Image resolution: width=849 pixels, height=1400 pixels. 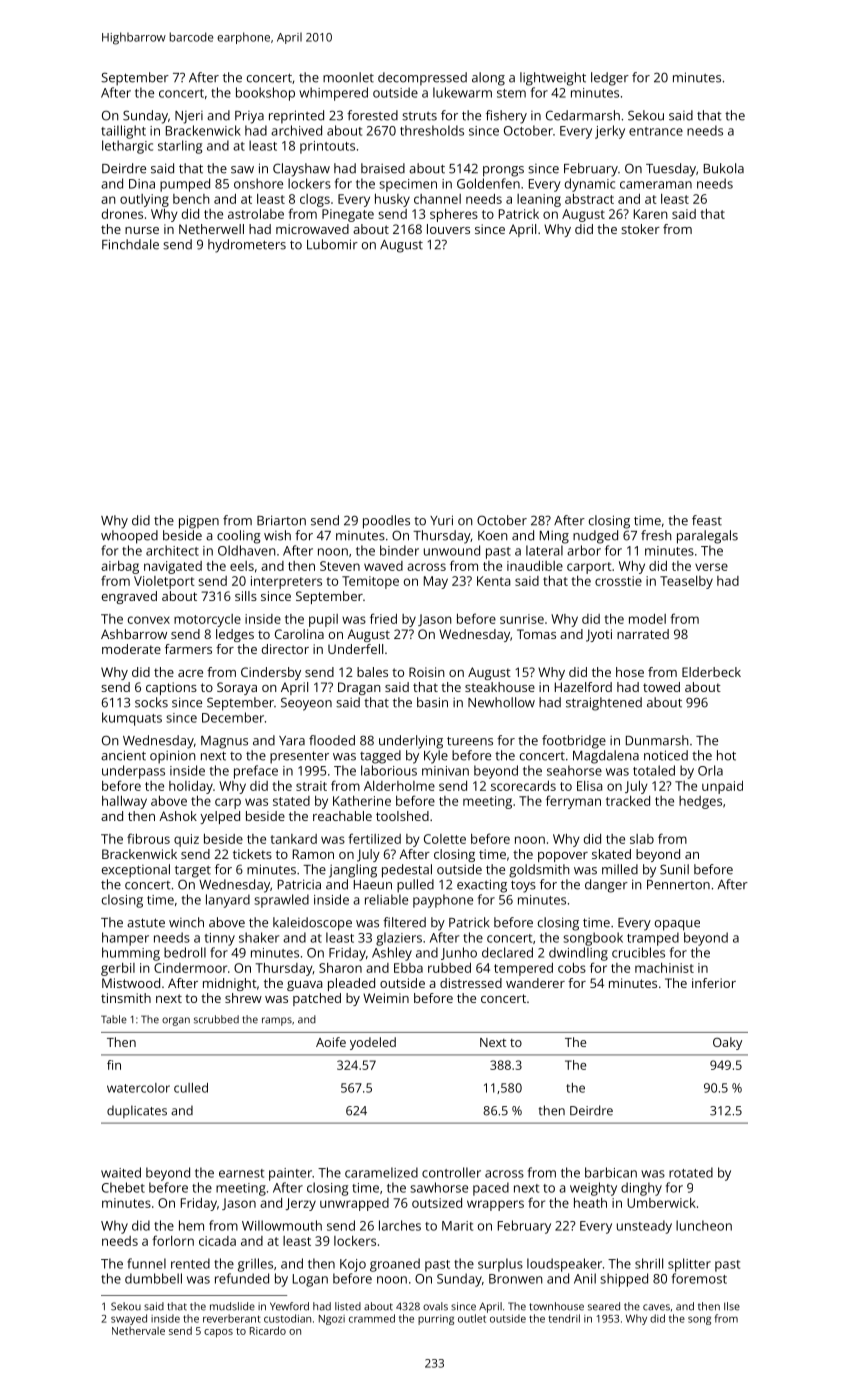 I want to click on distressed, so click(x=471, y=983).
